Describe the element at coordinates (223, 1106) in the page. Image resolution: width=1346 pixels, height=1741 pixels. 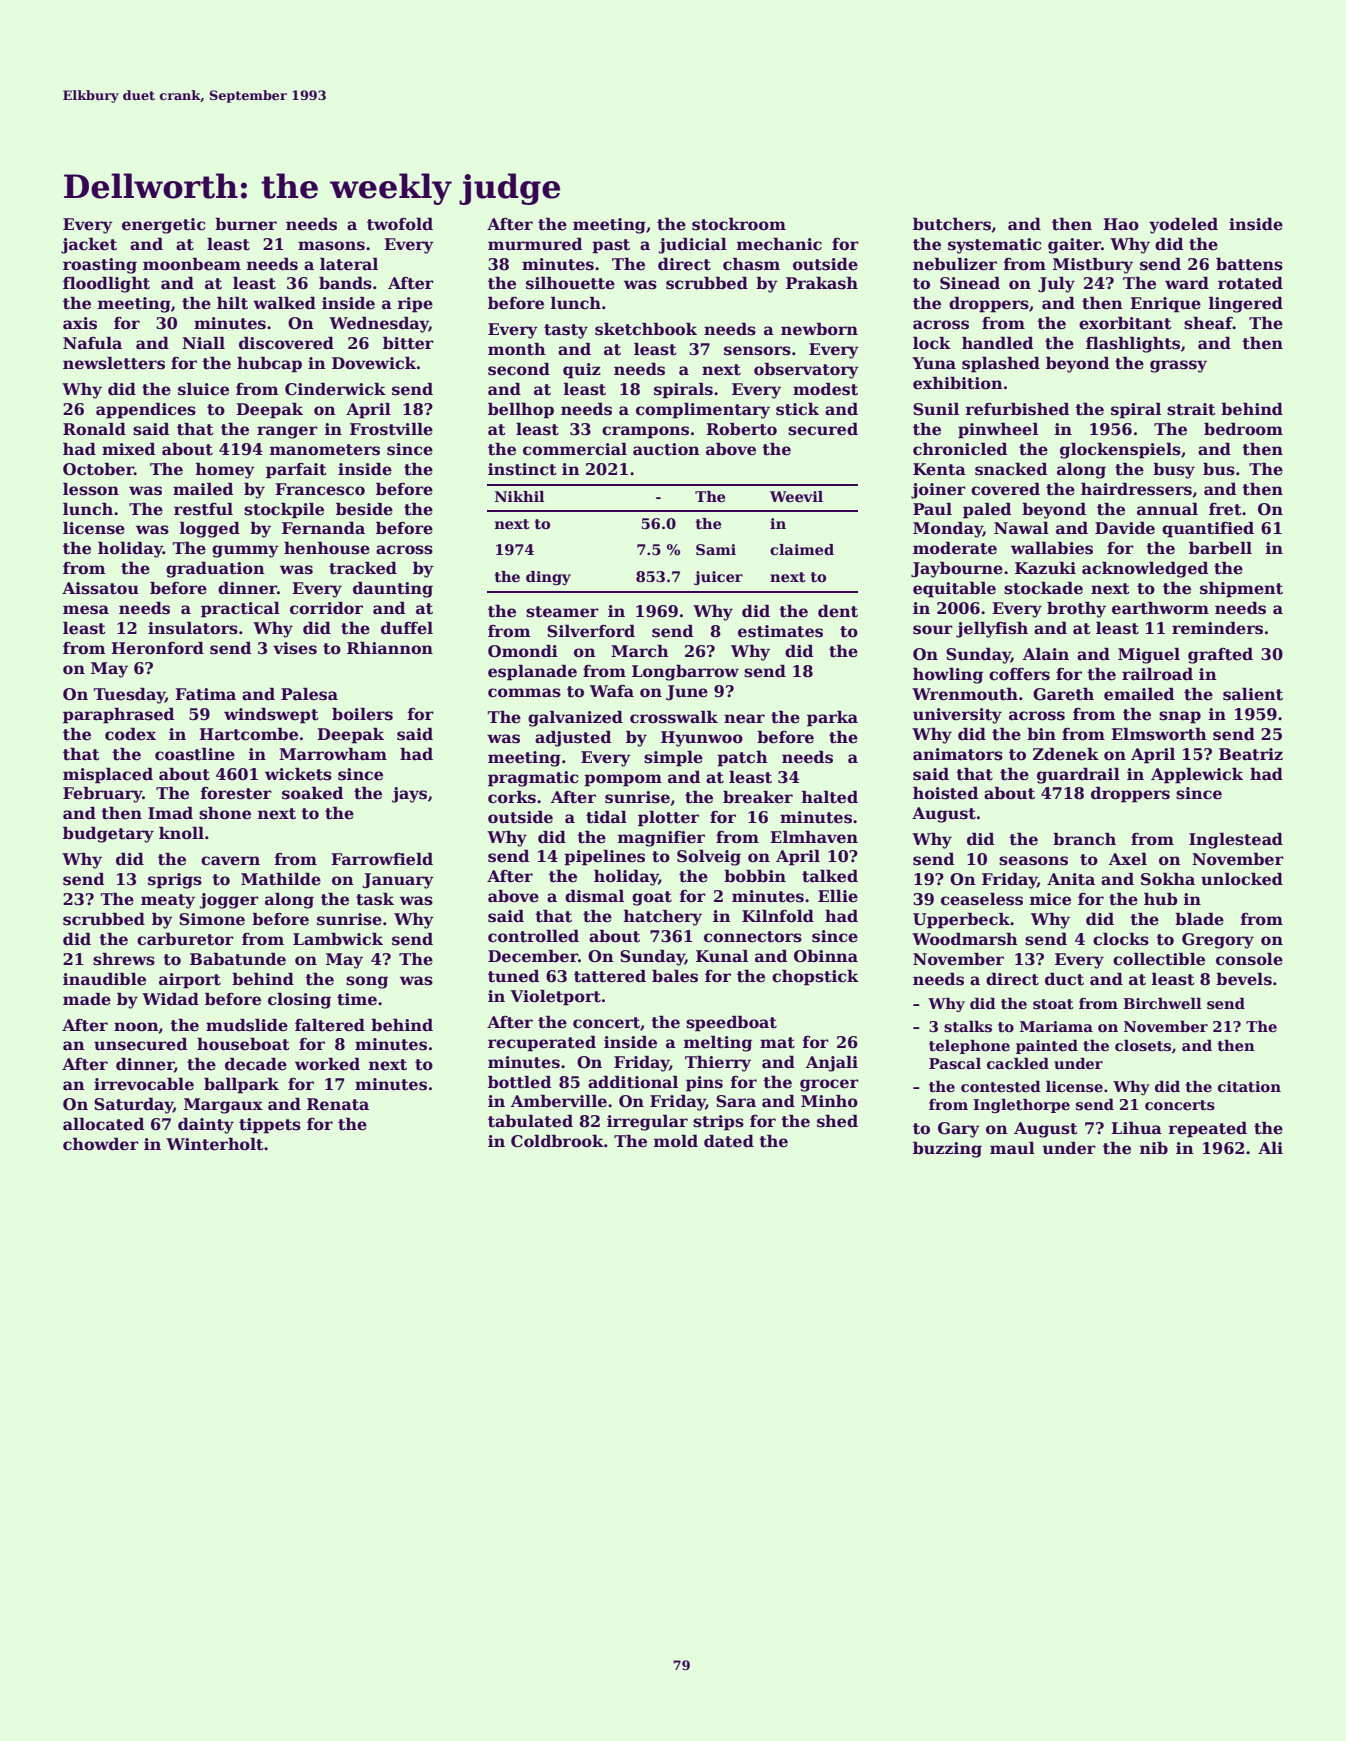
I see `Margaux` at that location.
